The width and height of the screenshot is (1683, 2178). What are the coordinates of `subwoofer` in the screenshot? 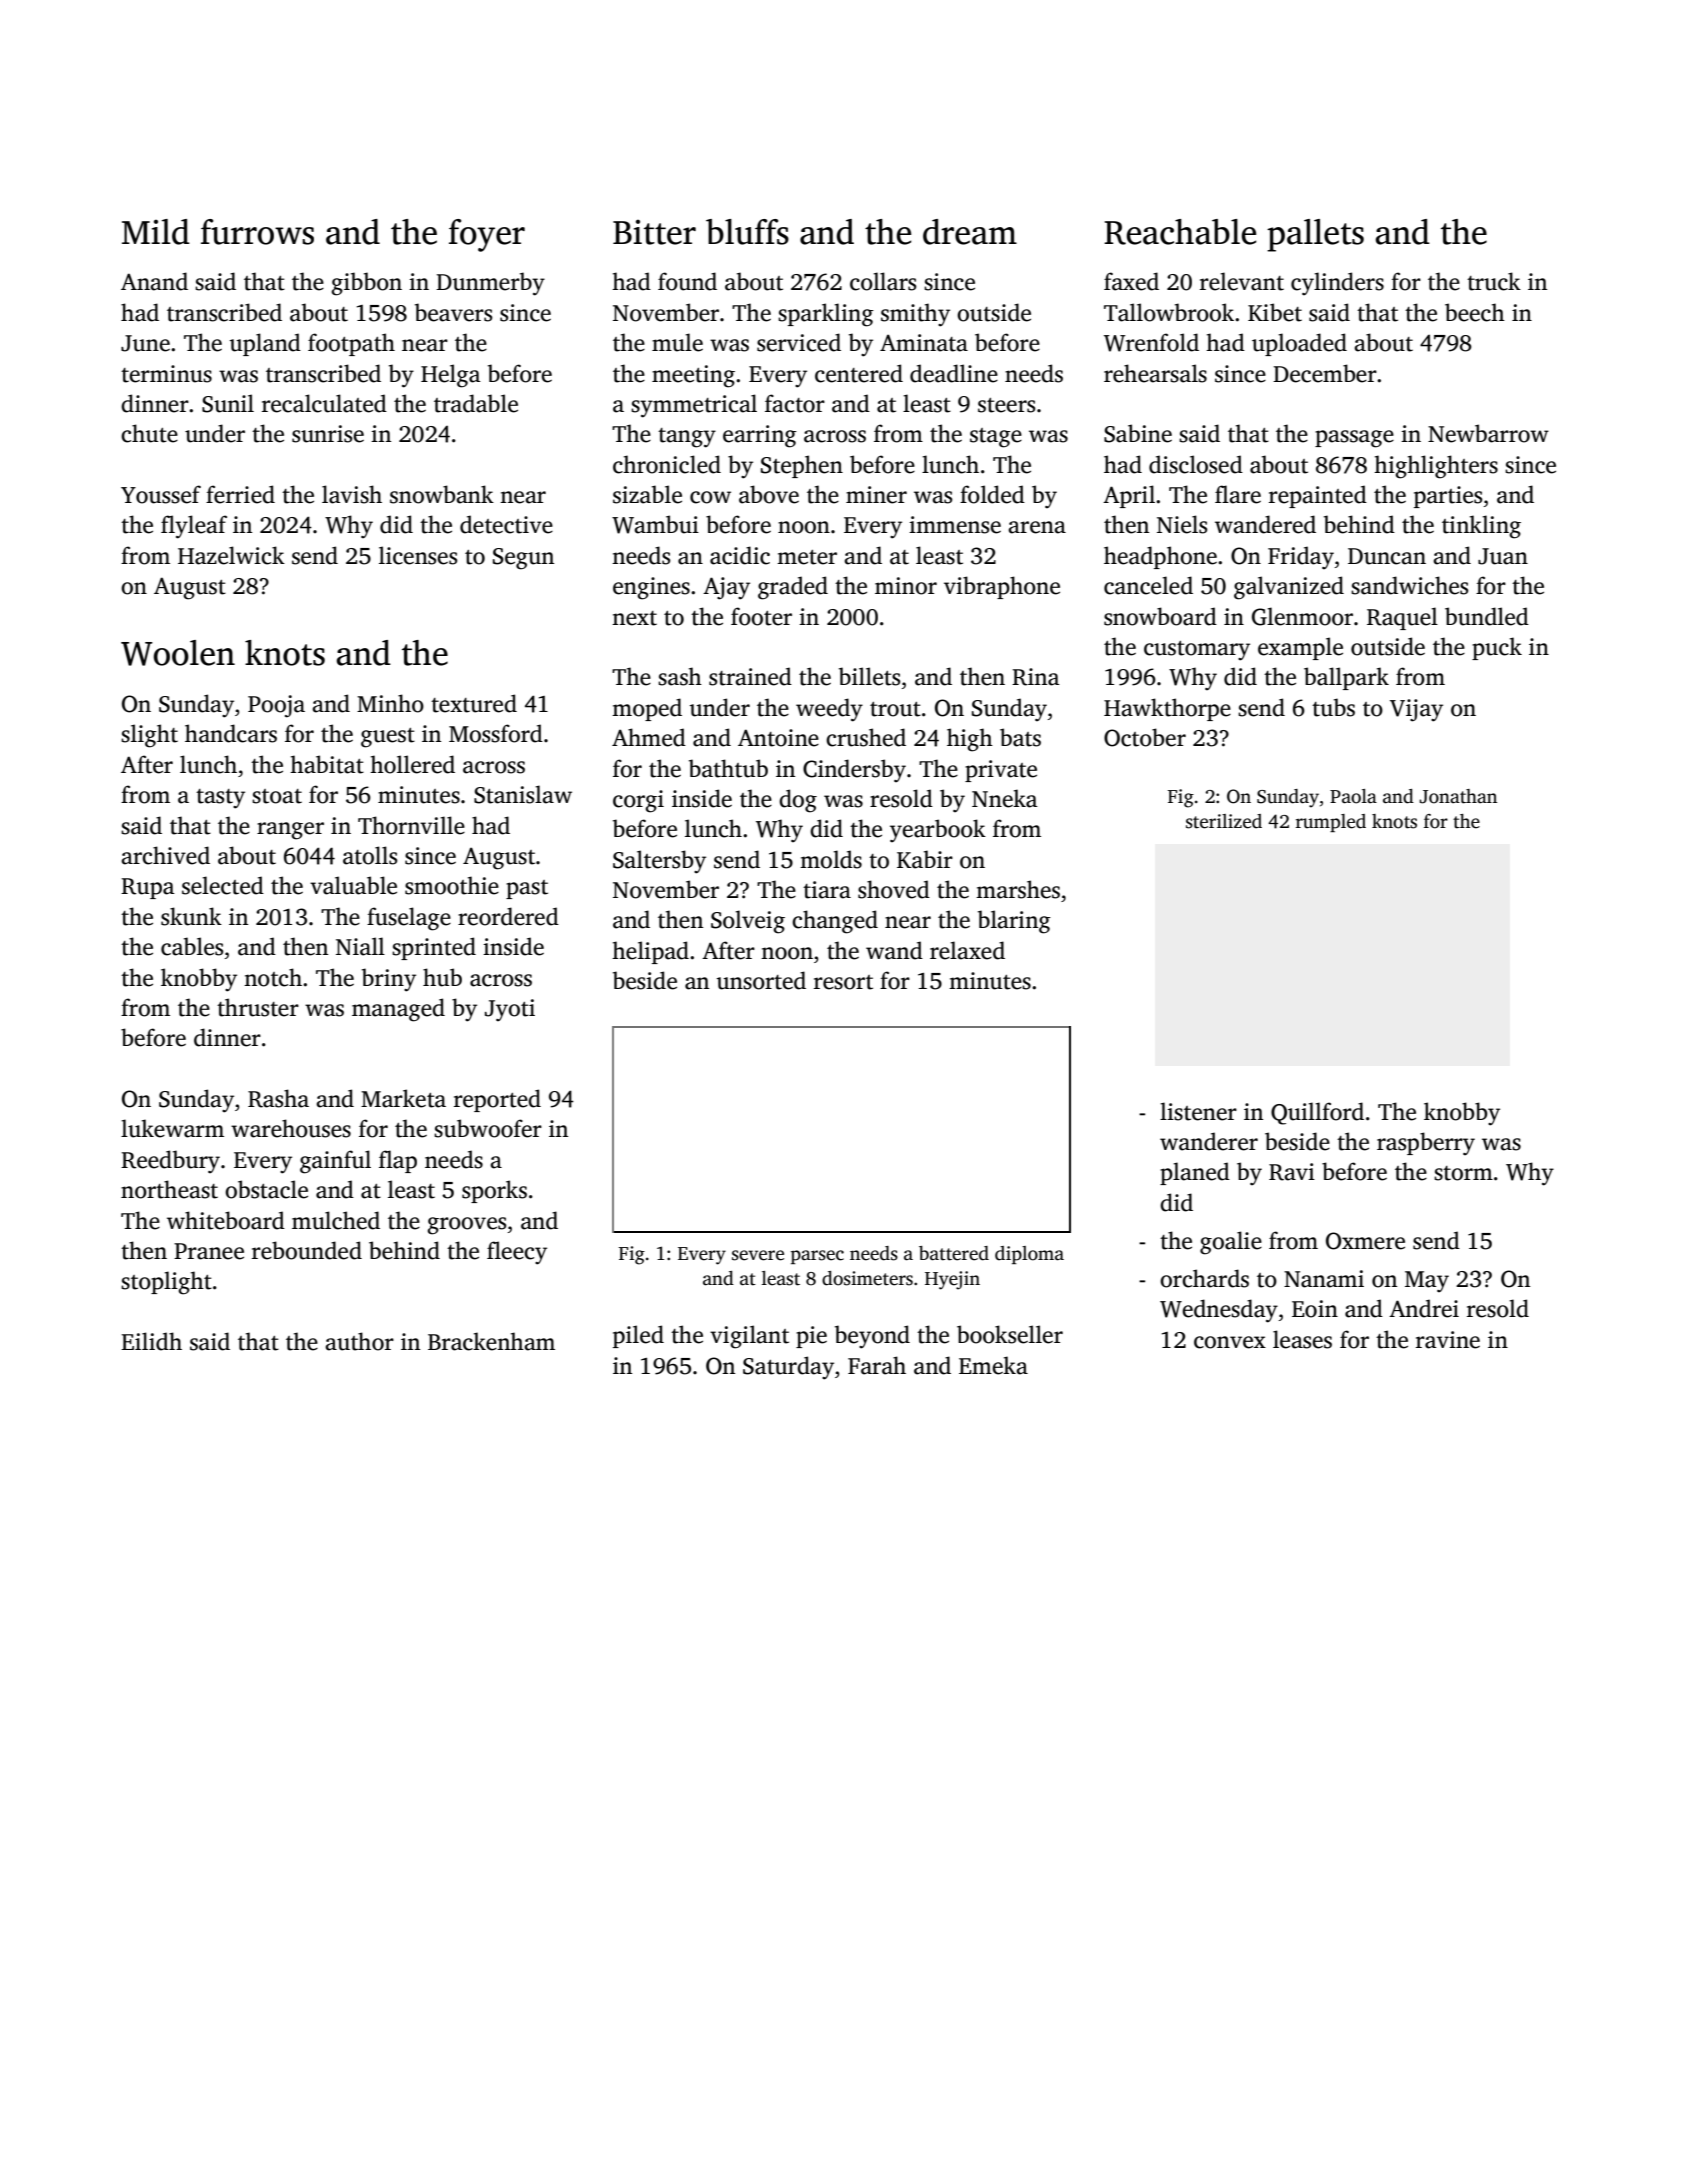 It's located at (488, 1128).
